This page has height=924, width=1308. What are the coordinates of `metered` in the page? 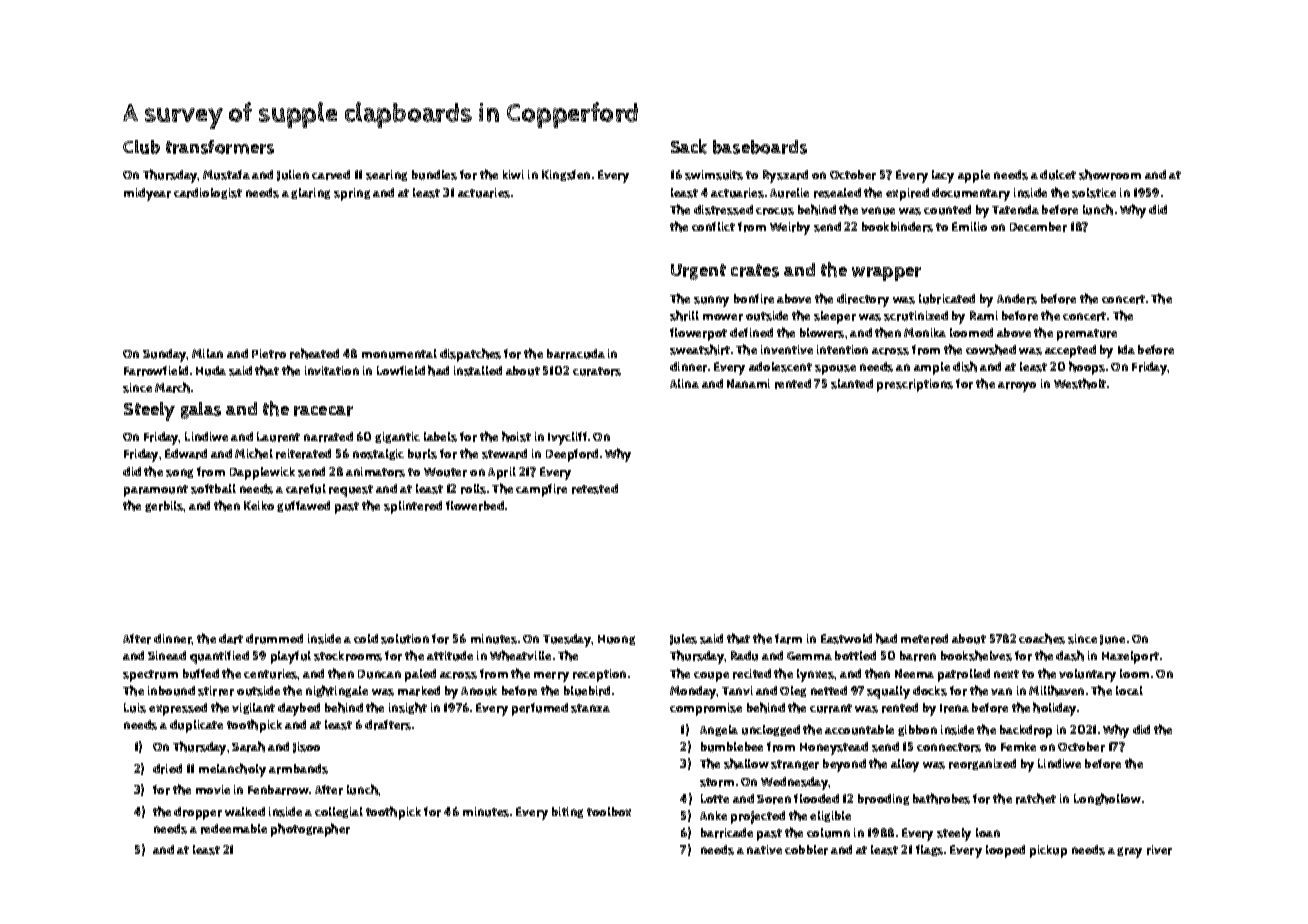 It's located at (924, 639).
